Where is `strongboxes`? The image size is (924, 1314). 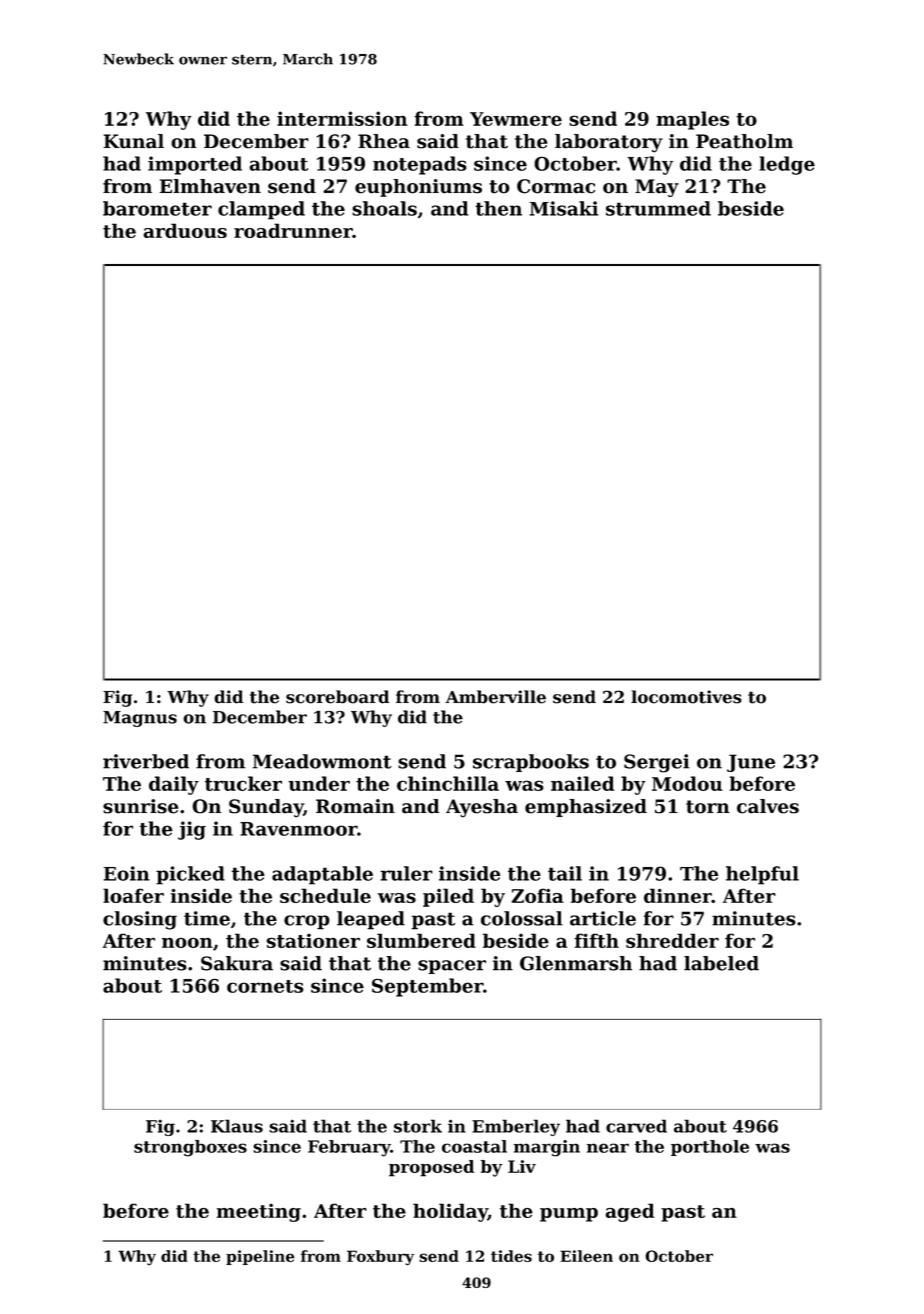 strongboxes is located at coordinates (190, 1148).
